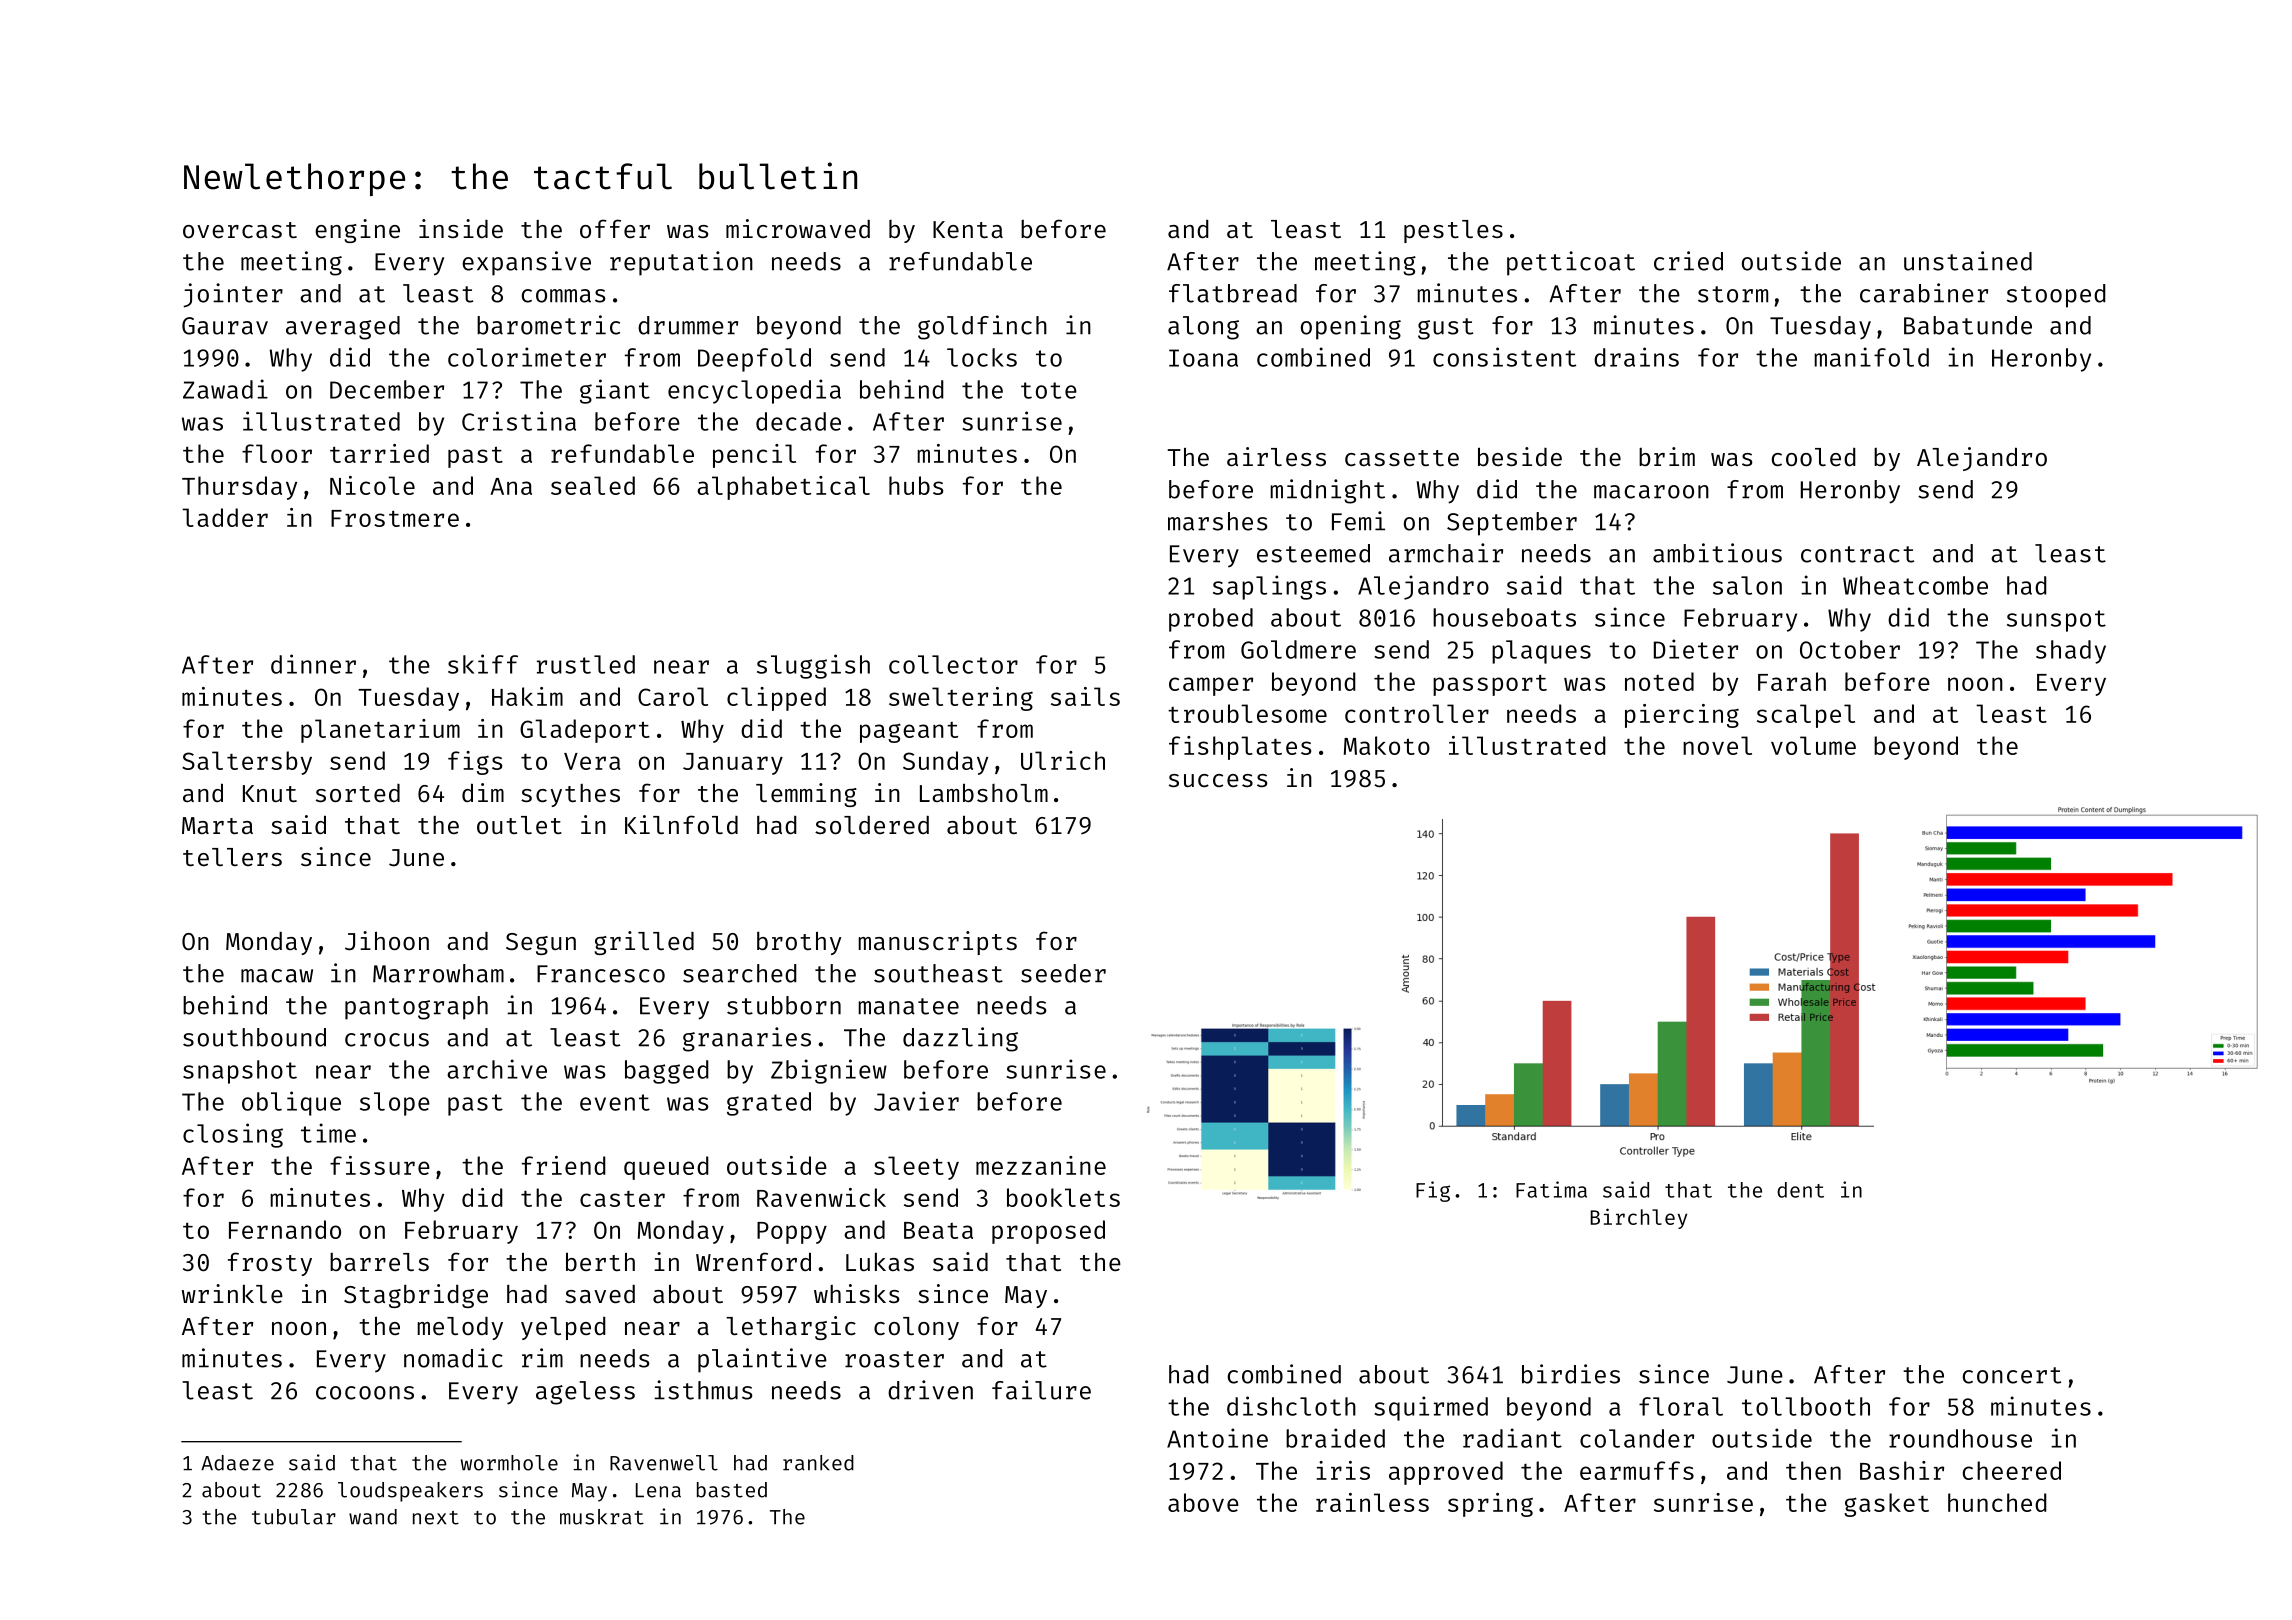 This screenshot has height=1620, width=2292. What do you see at coordinates (602, 1517) in the screenshot?
I see `muskrat` at bounding box center [602, 1517].
